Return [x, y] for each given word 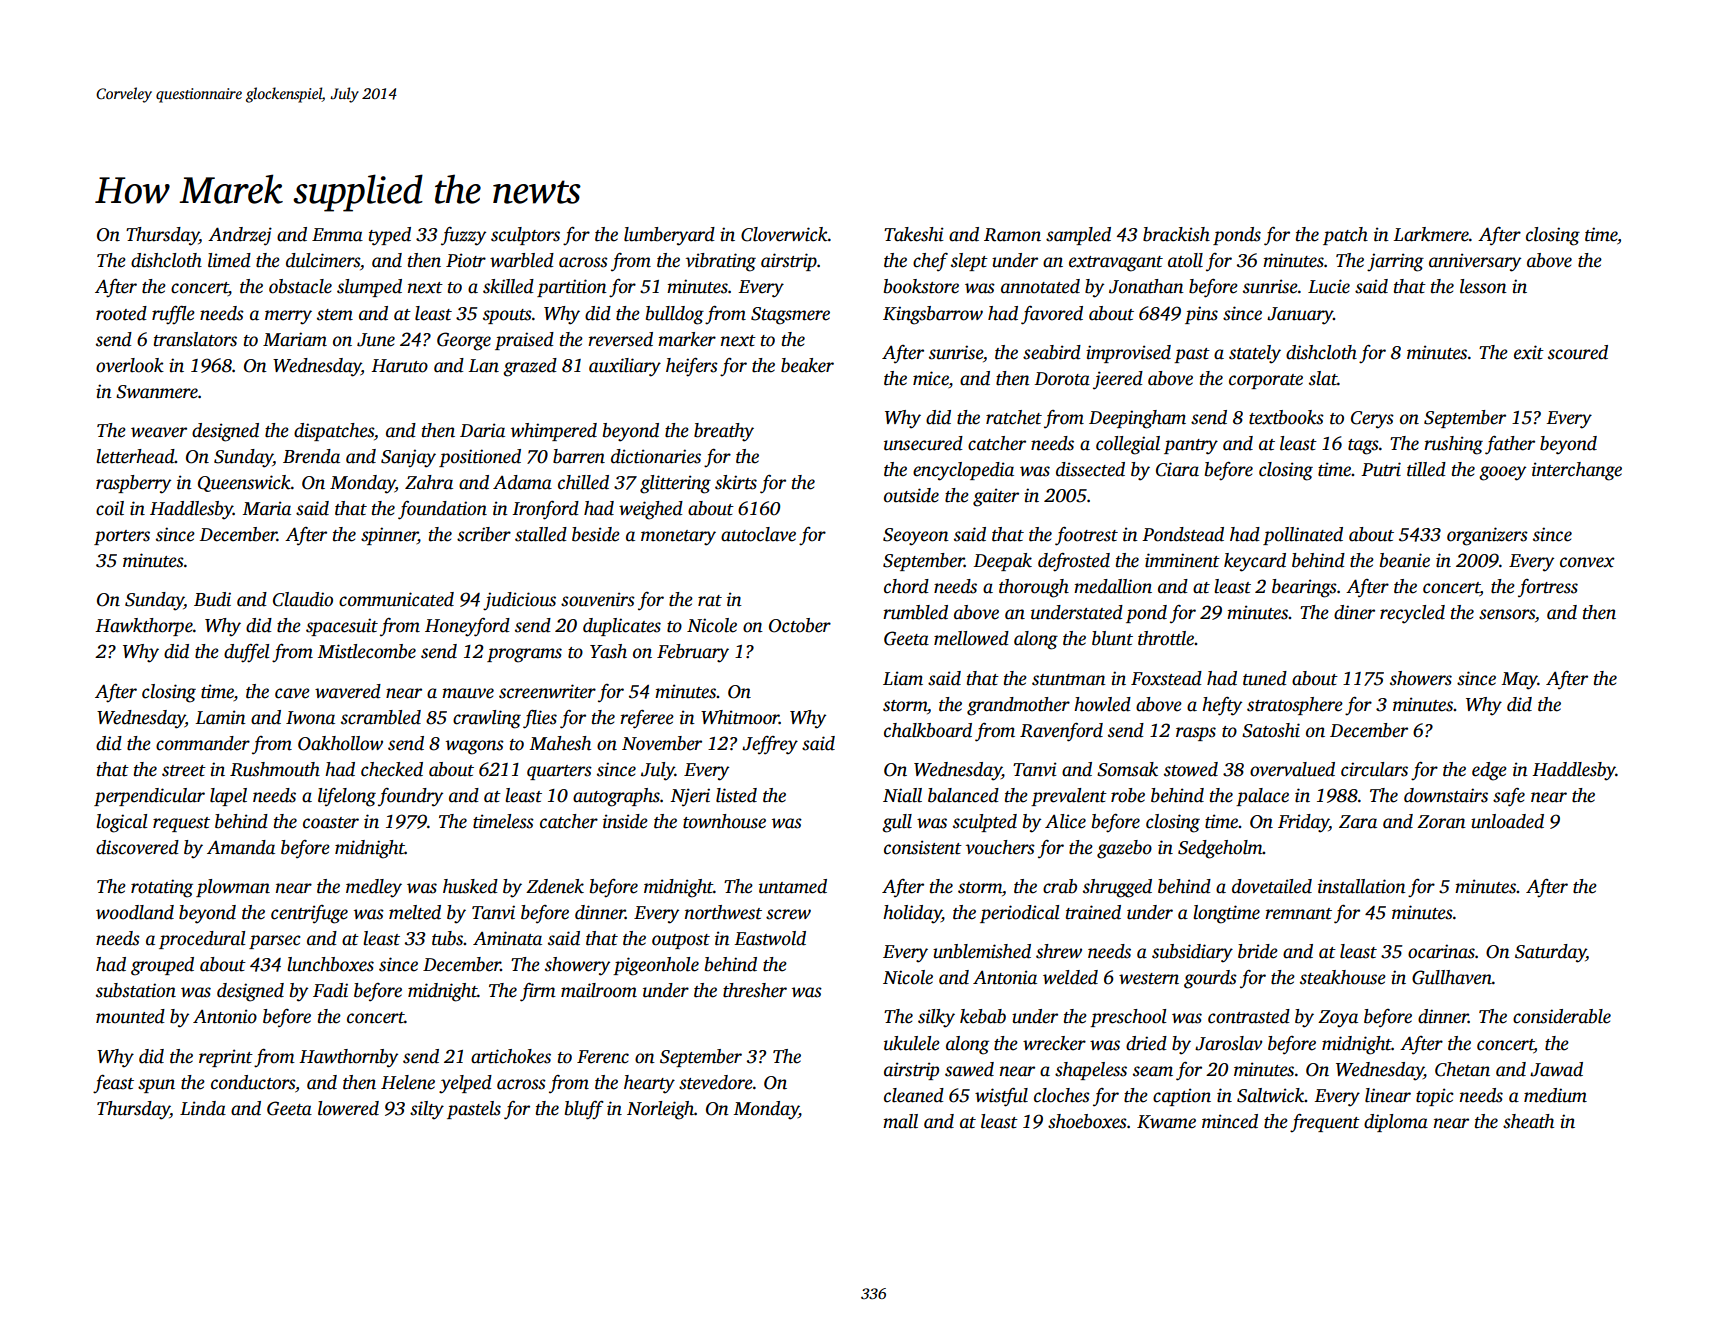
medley [374, 888]
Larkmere [1431, 234]
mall [900, 1121]
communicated [396, 599]
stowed [1191, 769]
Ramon [1012, 235]
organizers [1487, 536]
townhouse [724, 821]
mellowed [971, 638]
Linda [203, 1108]
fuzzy [463, 236]
